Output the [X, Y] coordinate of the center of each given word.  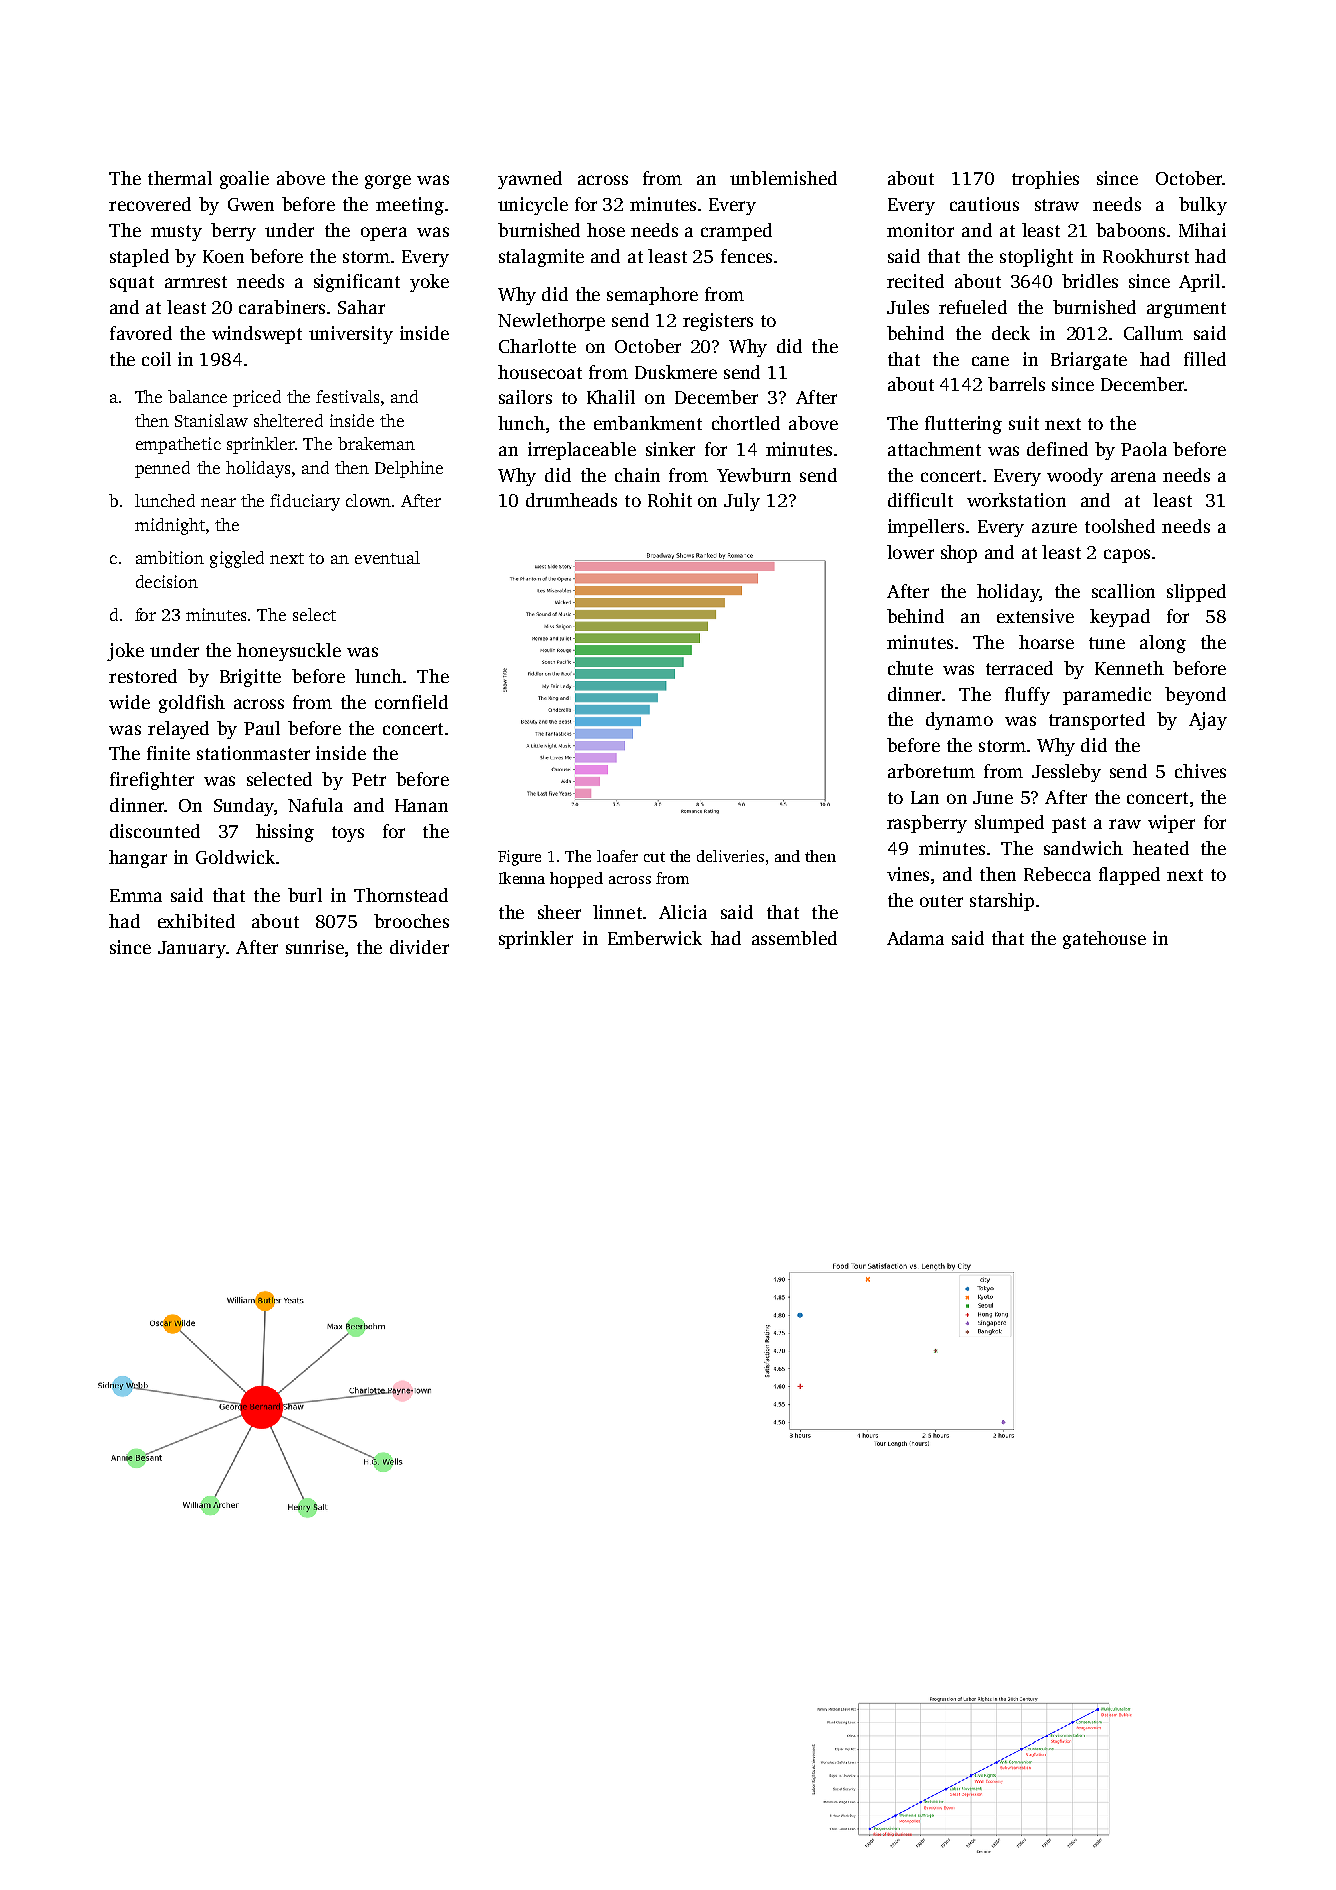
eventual [387, 557]
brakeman [376, 443]
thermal [180, 178]
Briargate [1089, 361]
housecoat [540, 372]
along [1163, 644]
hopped [576, 880]
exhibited [196, 921]
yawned [530, 180]
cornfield [411, 702]
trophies [1045, 180]
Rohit [670, 500]
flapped [1129, 876]
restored [143, 676]
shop [959, 554]
